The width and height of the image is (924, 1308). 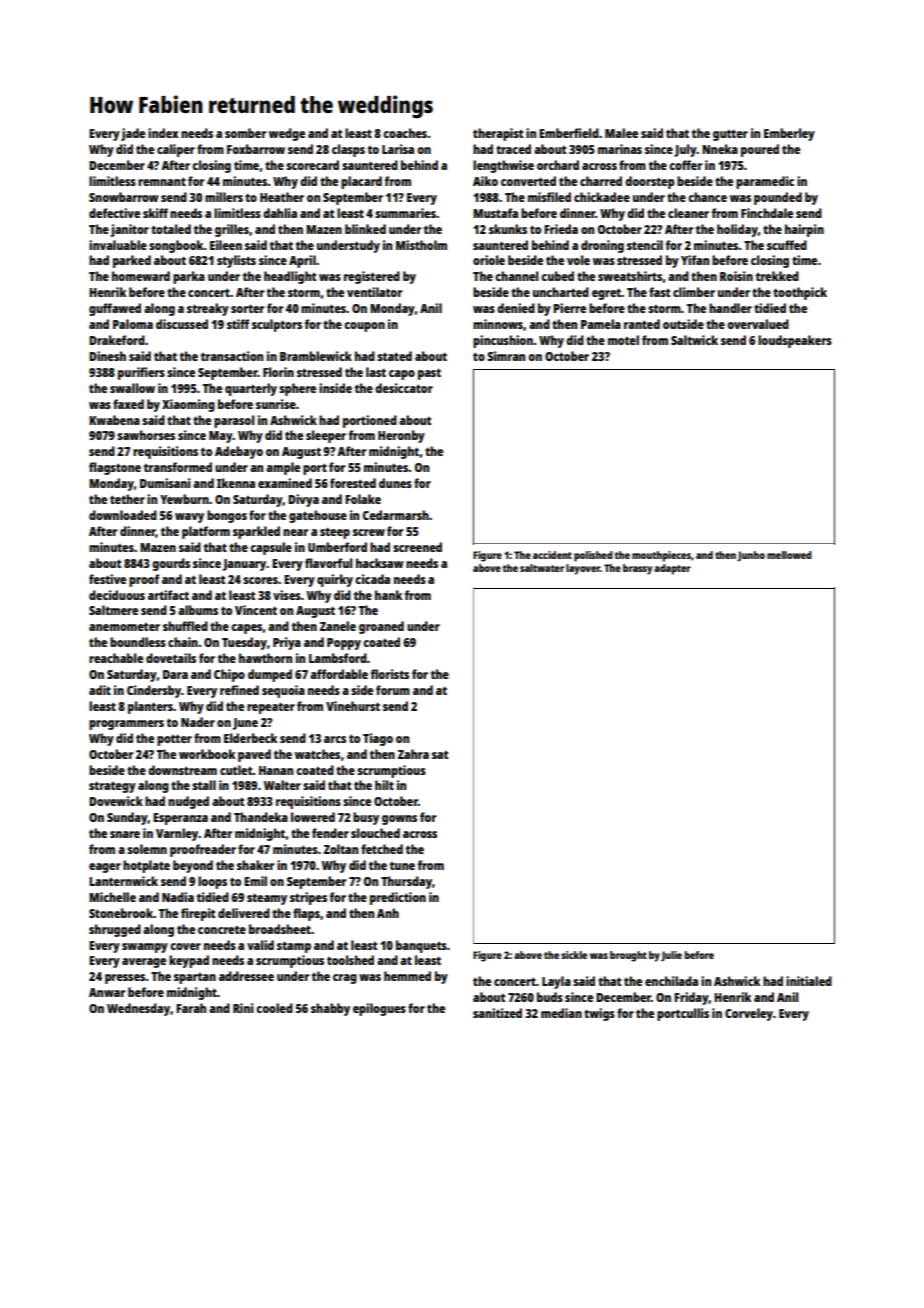 What do you see at coordinates (789, 555) in the image?
I see `mellowed` at bounding box center [789, 555].
